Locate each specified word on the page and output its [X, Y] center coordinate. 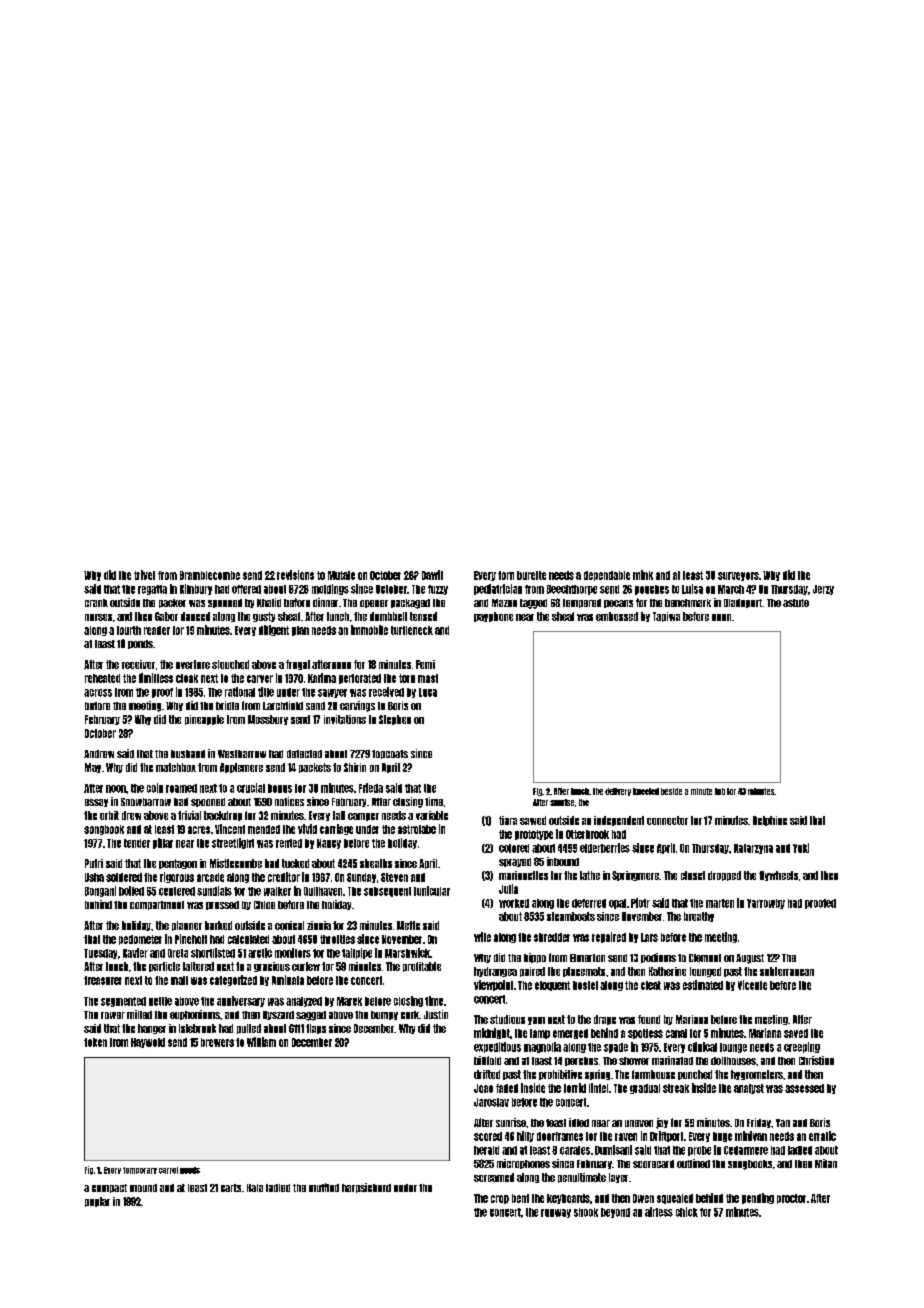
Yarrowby [766, 904]
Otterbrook [587, 834]
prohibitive [560, 1075]
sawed [533, 820]
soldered [124, 877]
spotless [645, 1034]
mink [643, 575]
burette [531, 575]
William [261, 1042]
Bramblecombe [210, 575]
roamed [181, 788]
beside [671, 791]
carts [231, 1188]
